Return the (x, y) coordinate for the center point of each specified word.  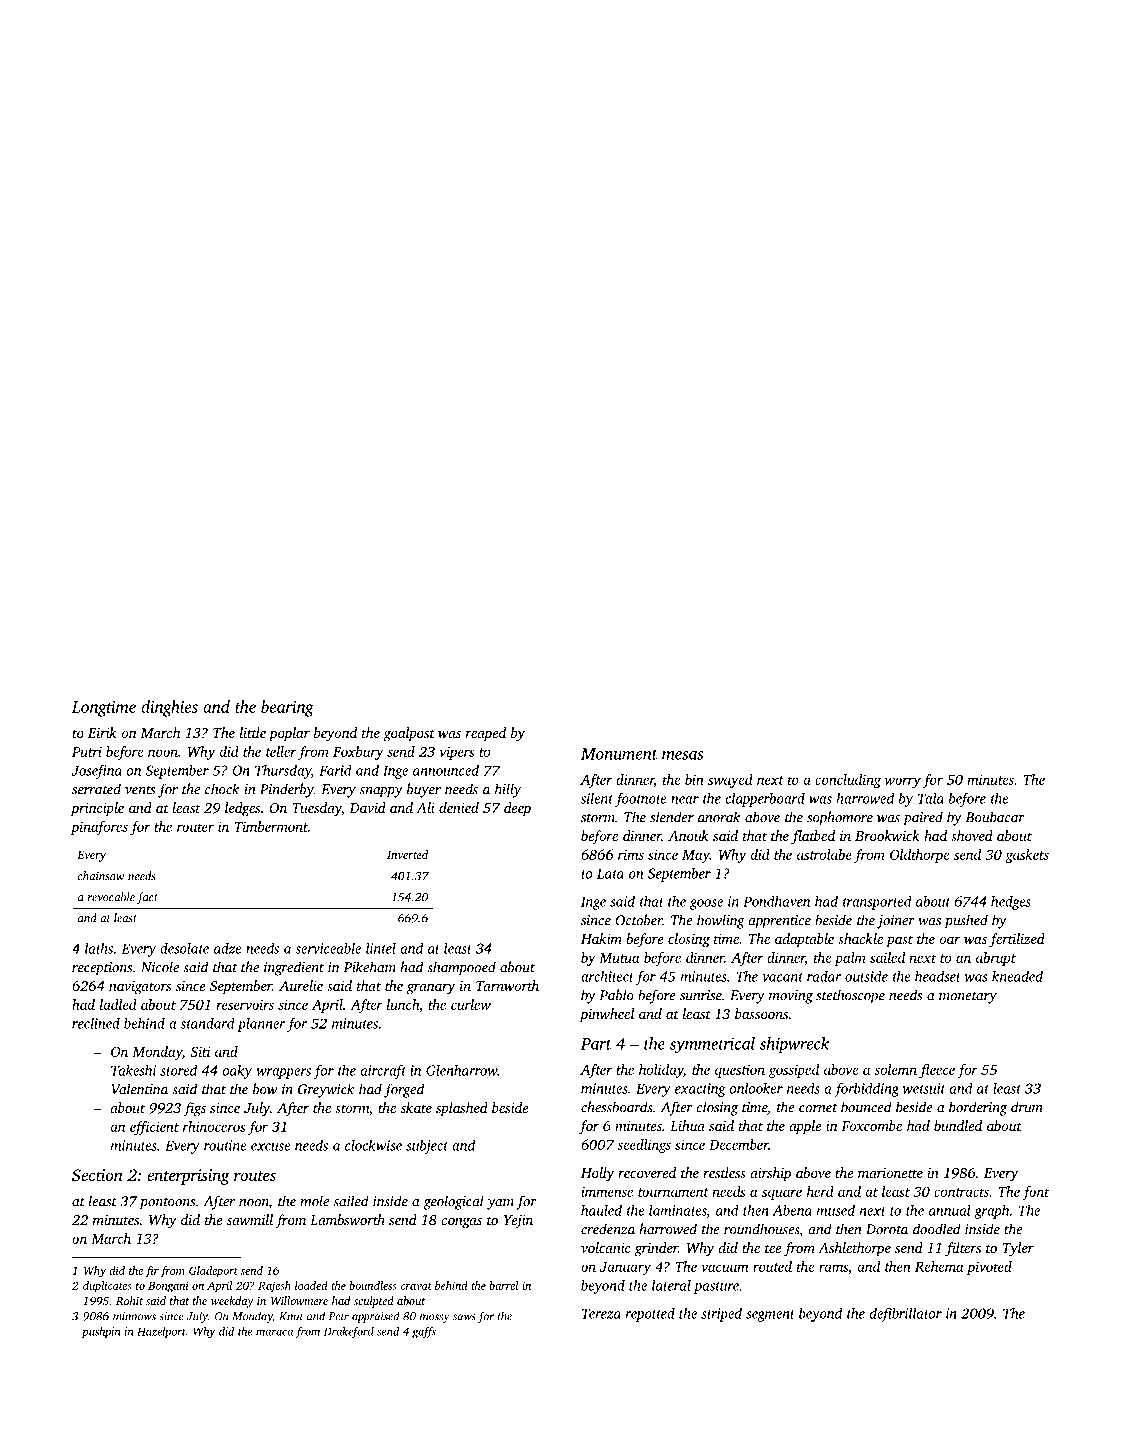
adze (228, 948)
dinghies (169, 708)
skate (416, 1107)
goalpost (409, 734)
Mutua (619, 958)
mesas (682, 755)
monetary (968, 998)
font (1035, 1193)
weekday (232, 1302)
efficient (154, 1128)
